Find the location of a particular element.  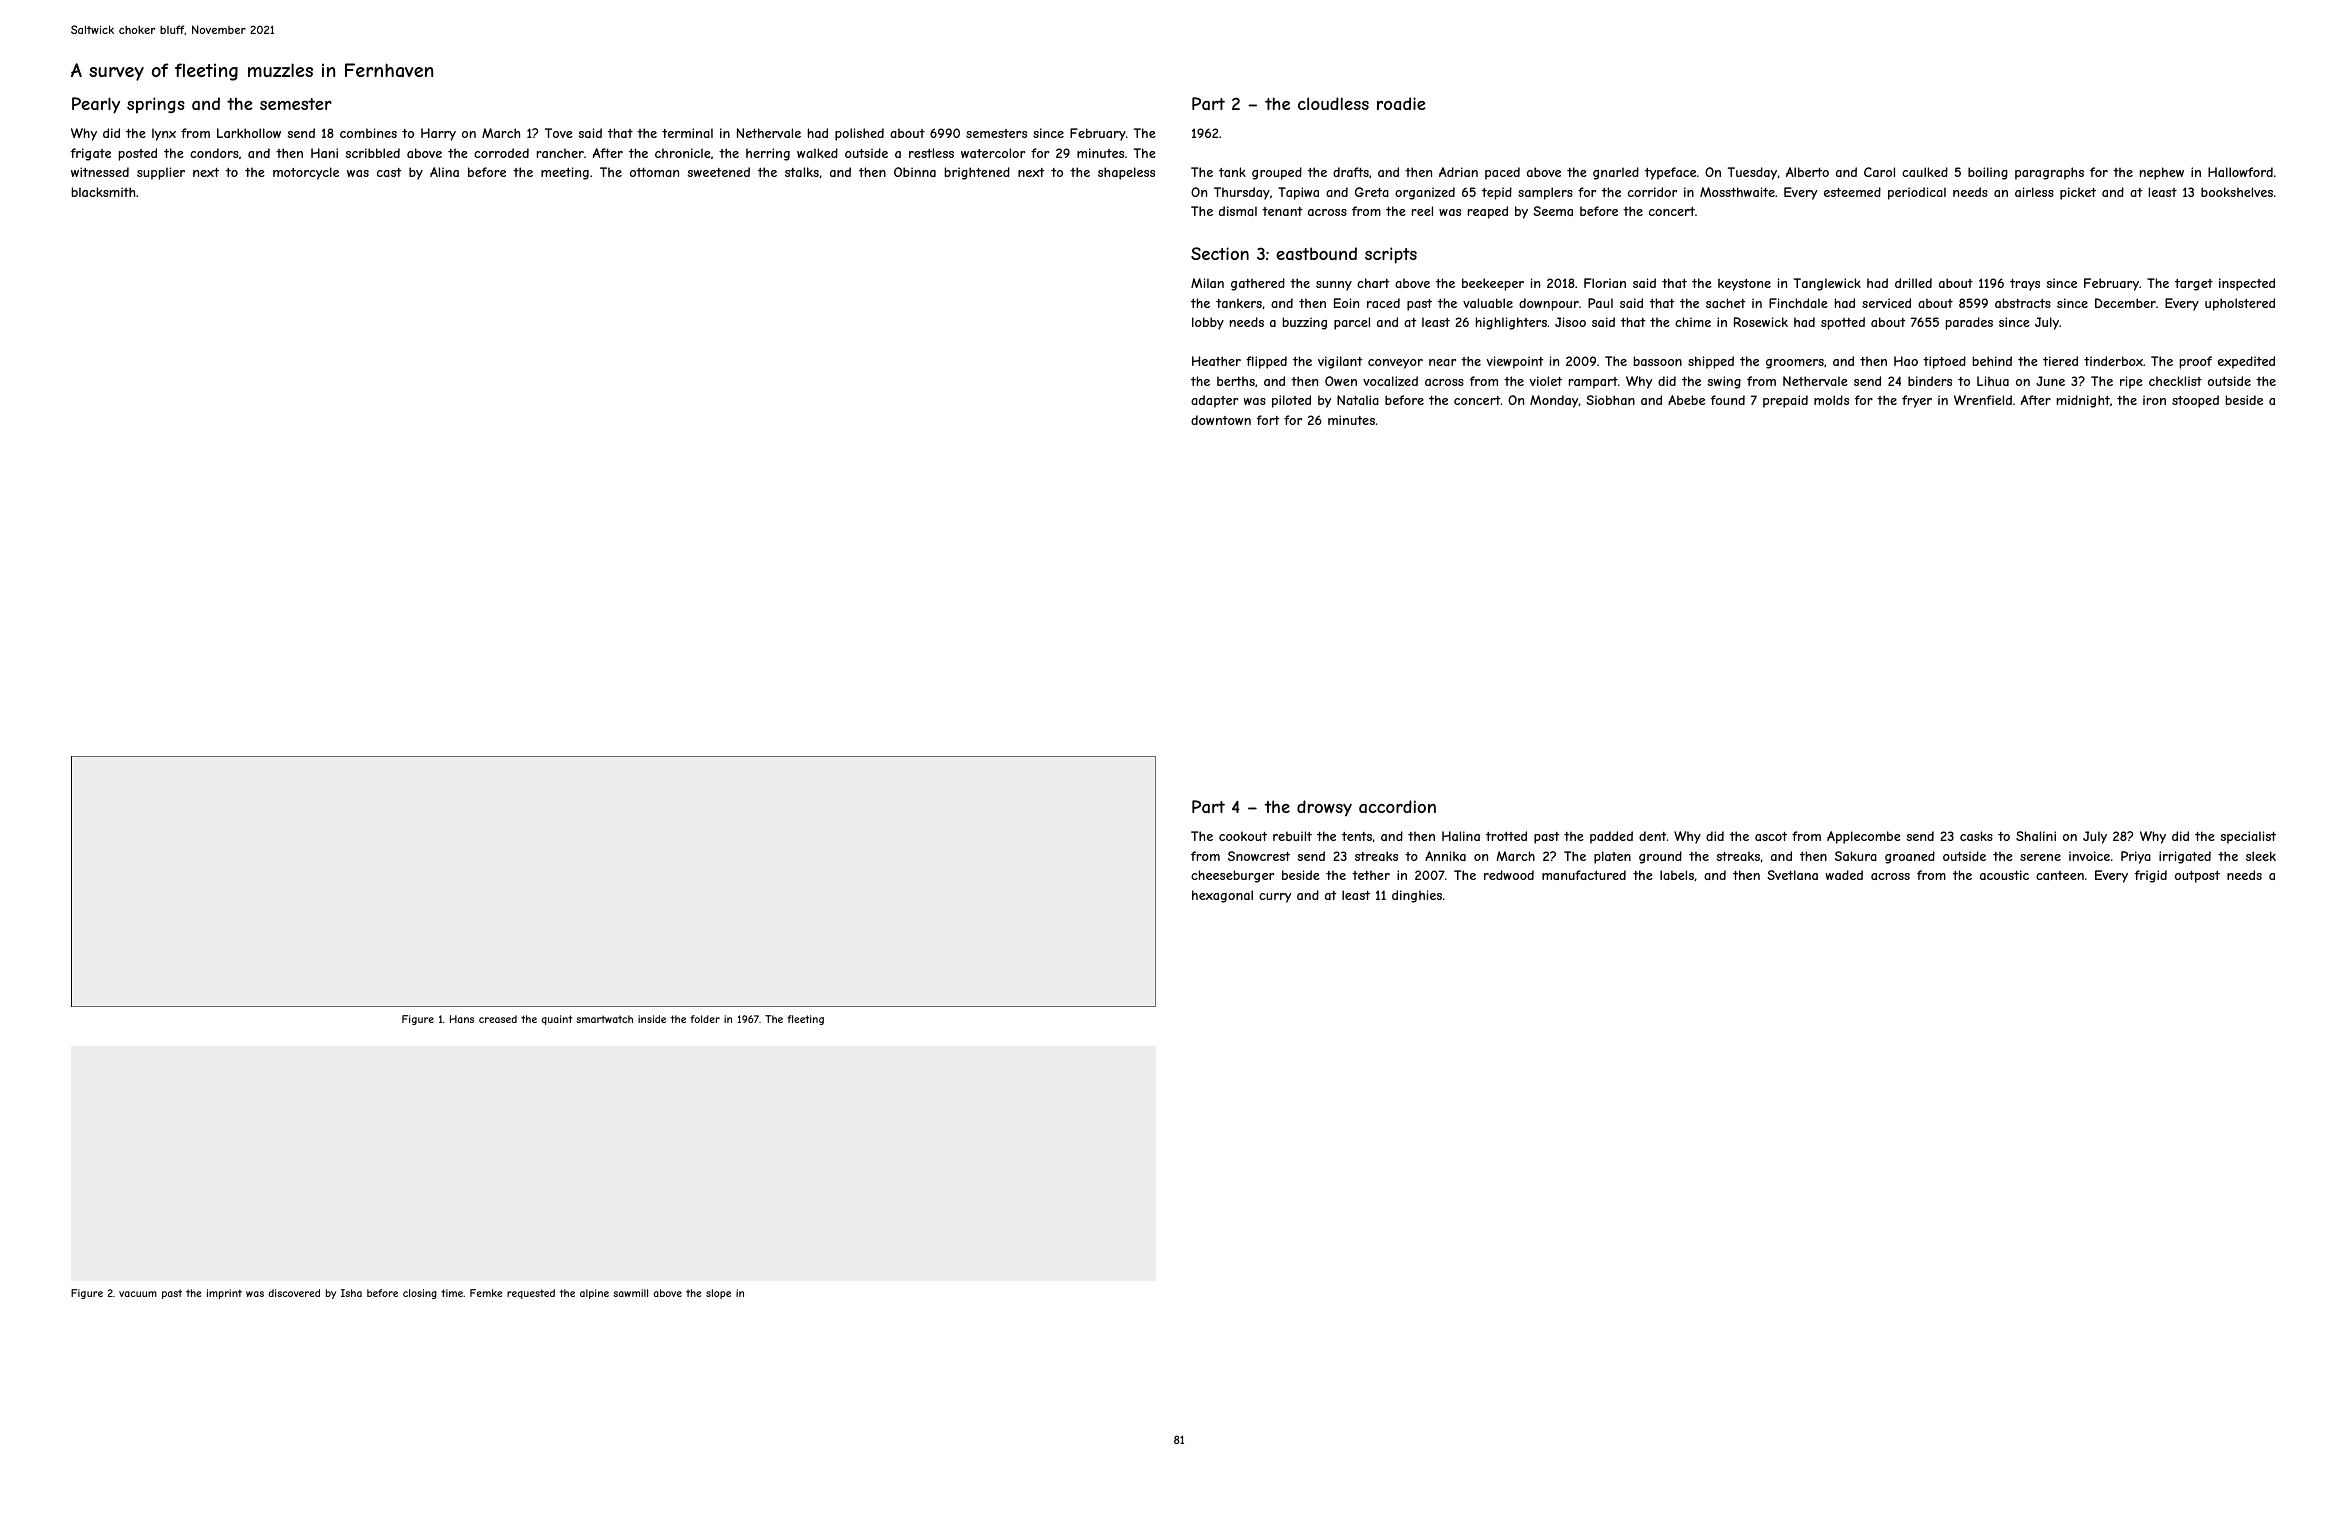

adapter is located at coordinates (1214, 401).
